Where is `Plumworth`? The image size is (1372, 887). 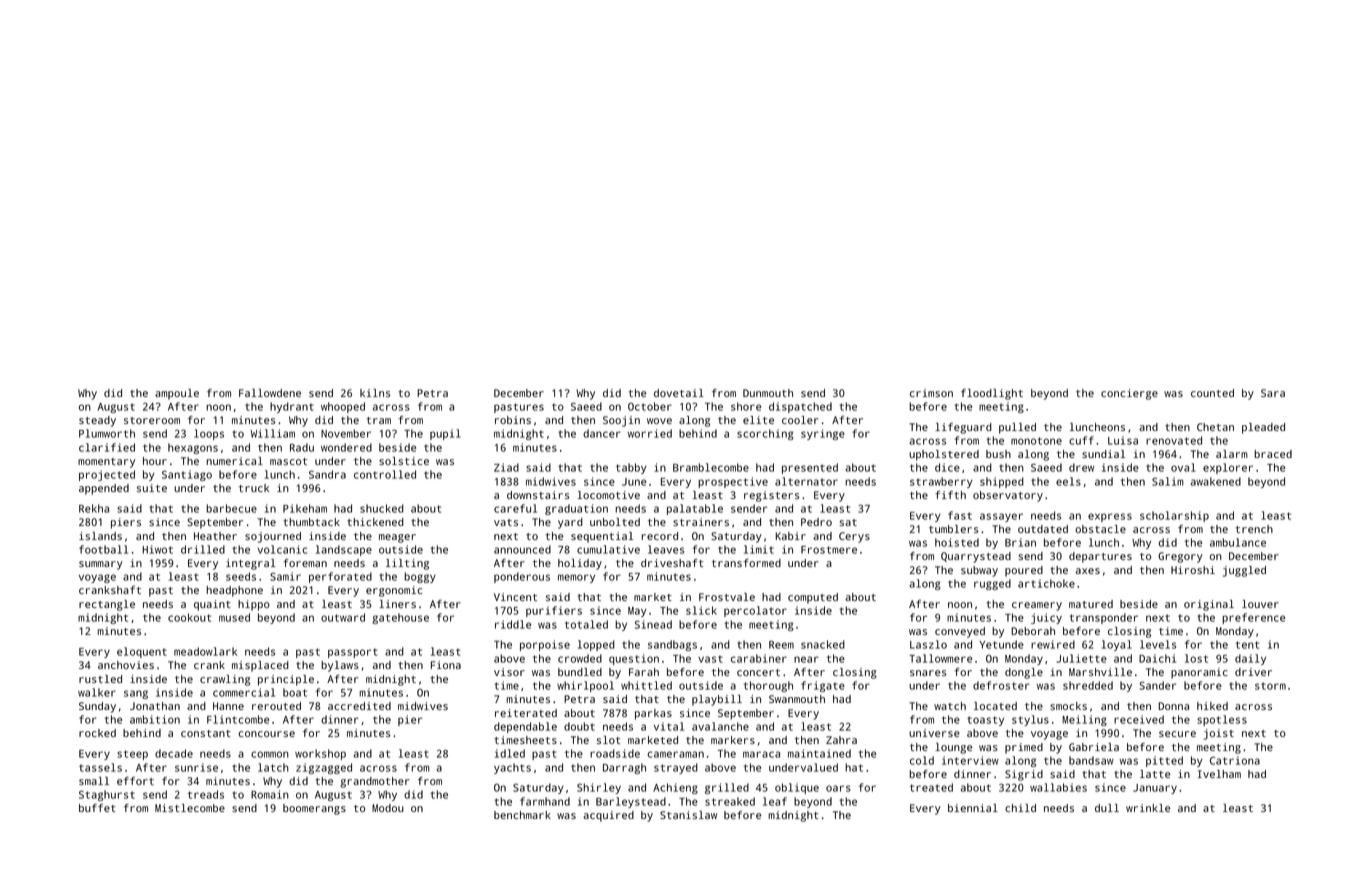
Plumworth is located at coordinates (107, 433).
